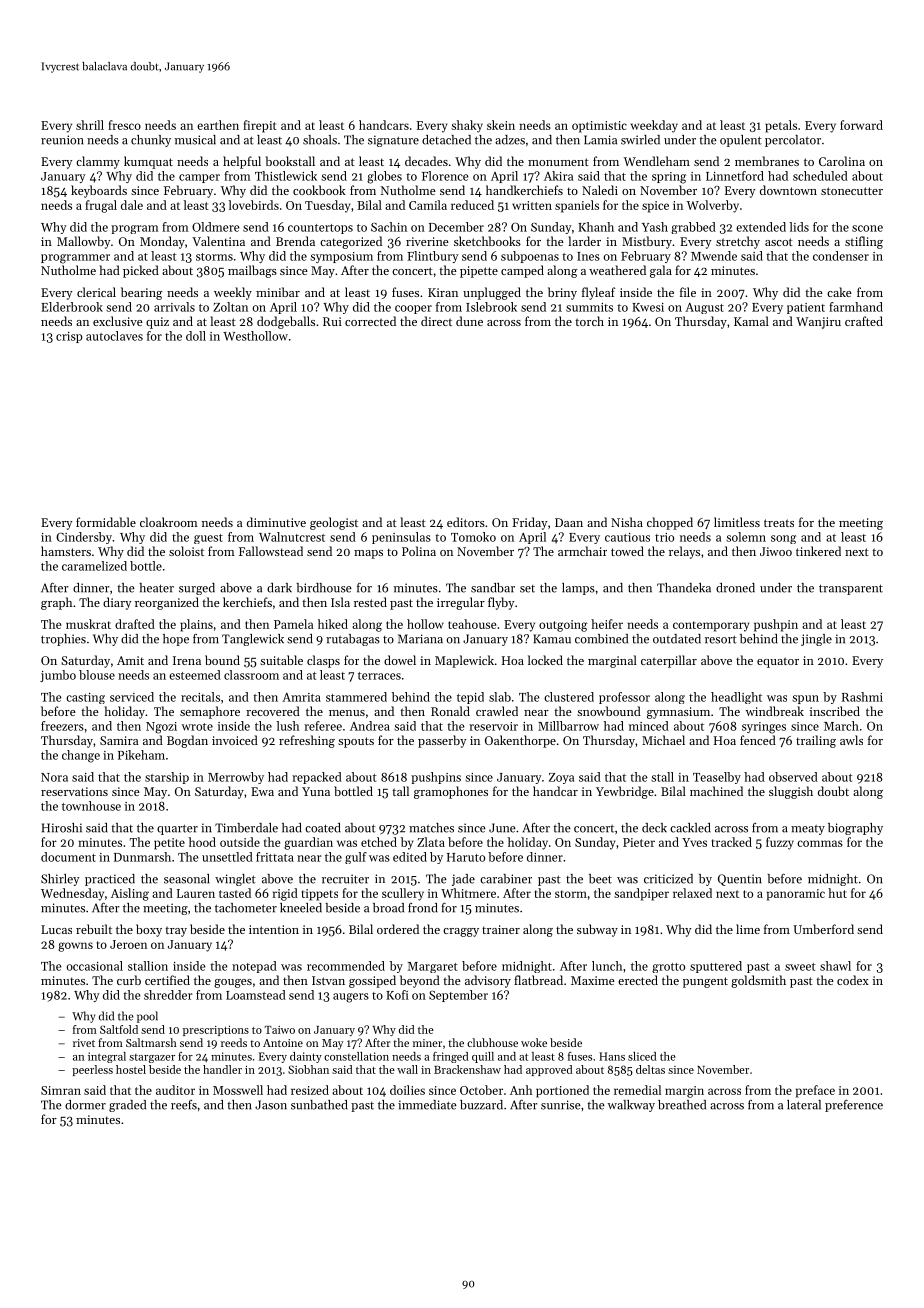  What do you see at coordinates (779, 523) in the document?
I see `treats` at bounding box center [779, 523].
